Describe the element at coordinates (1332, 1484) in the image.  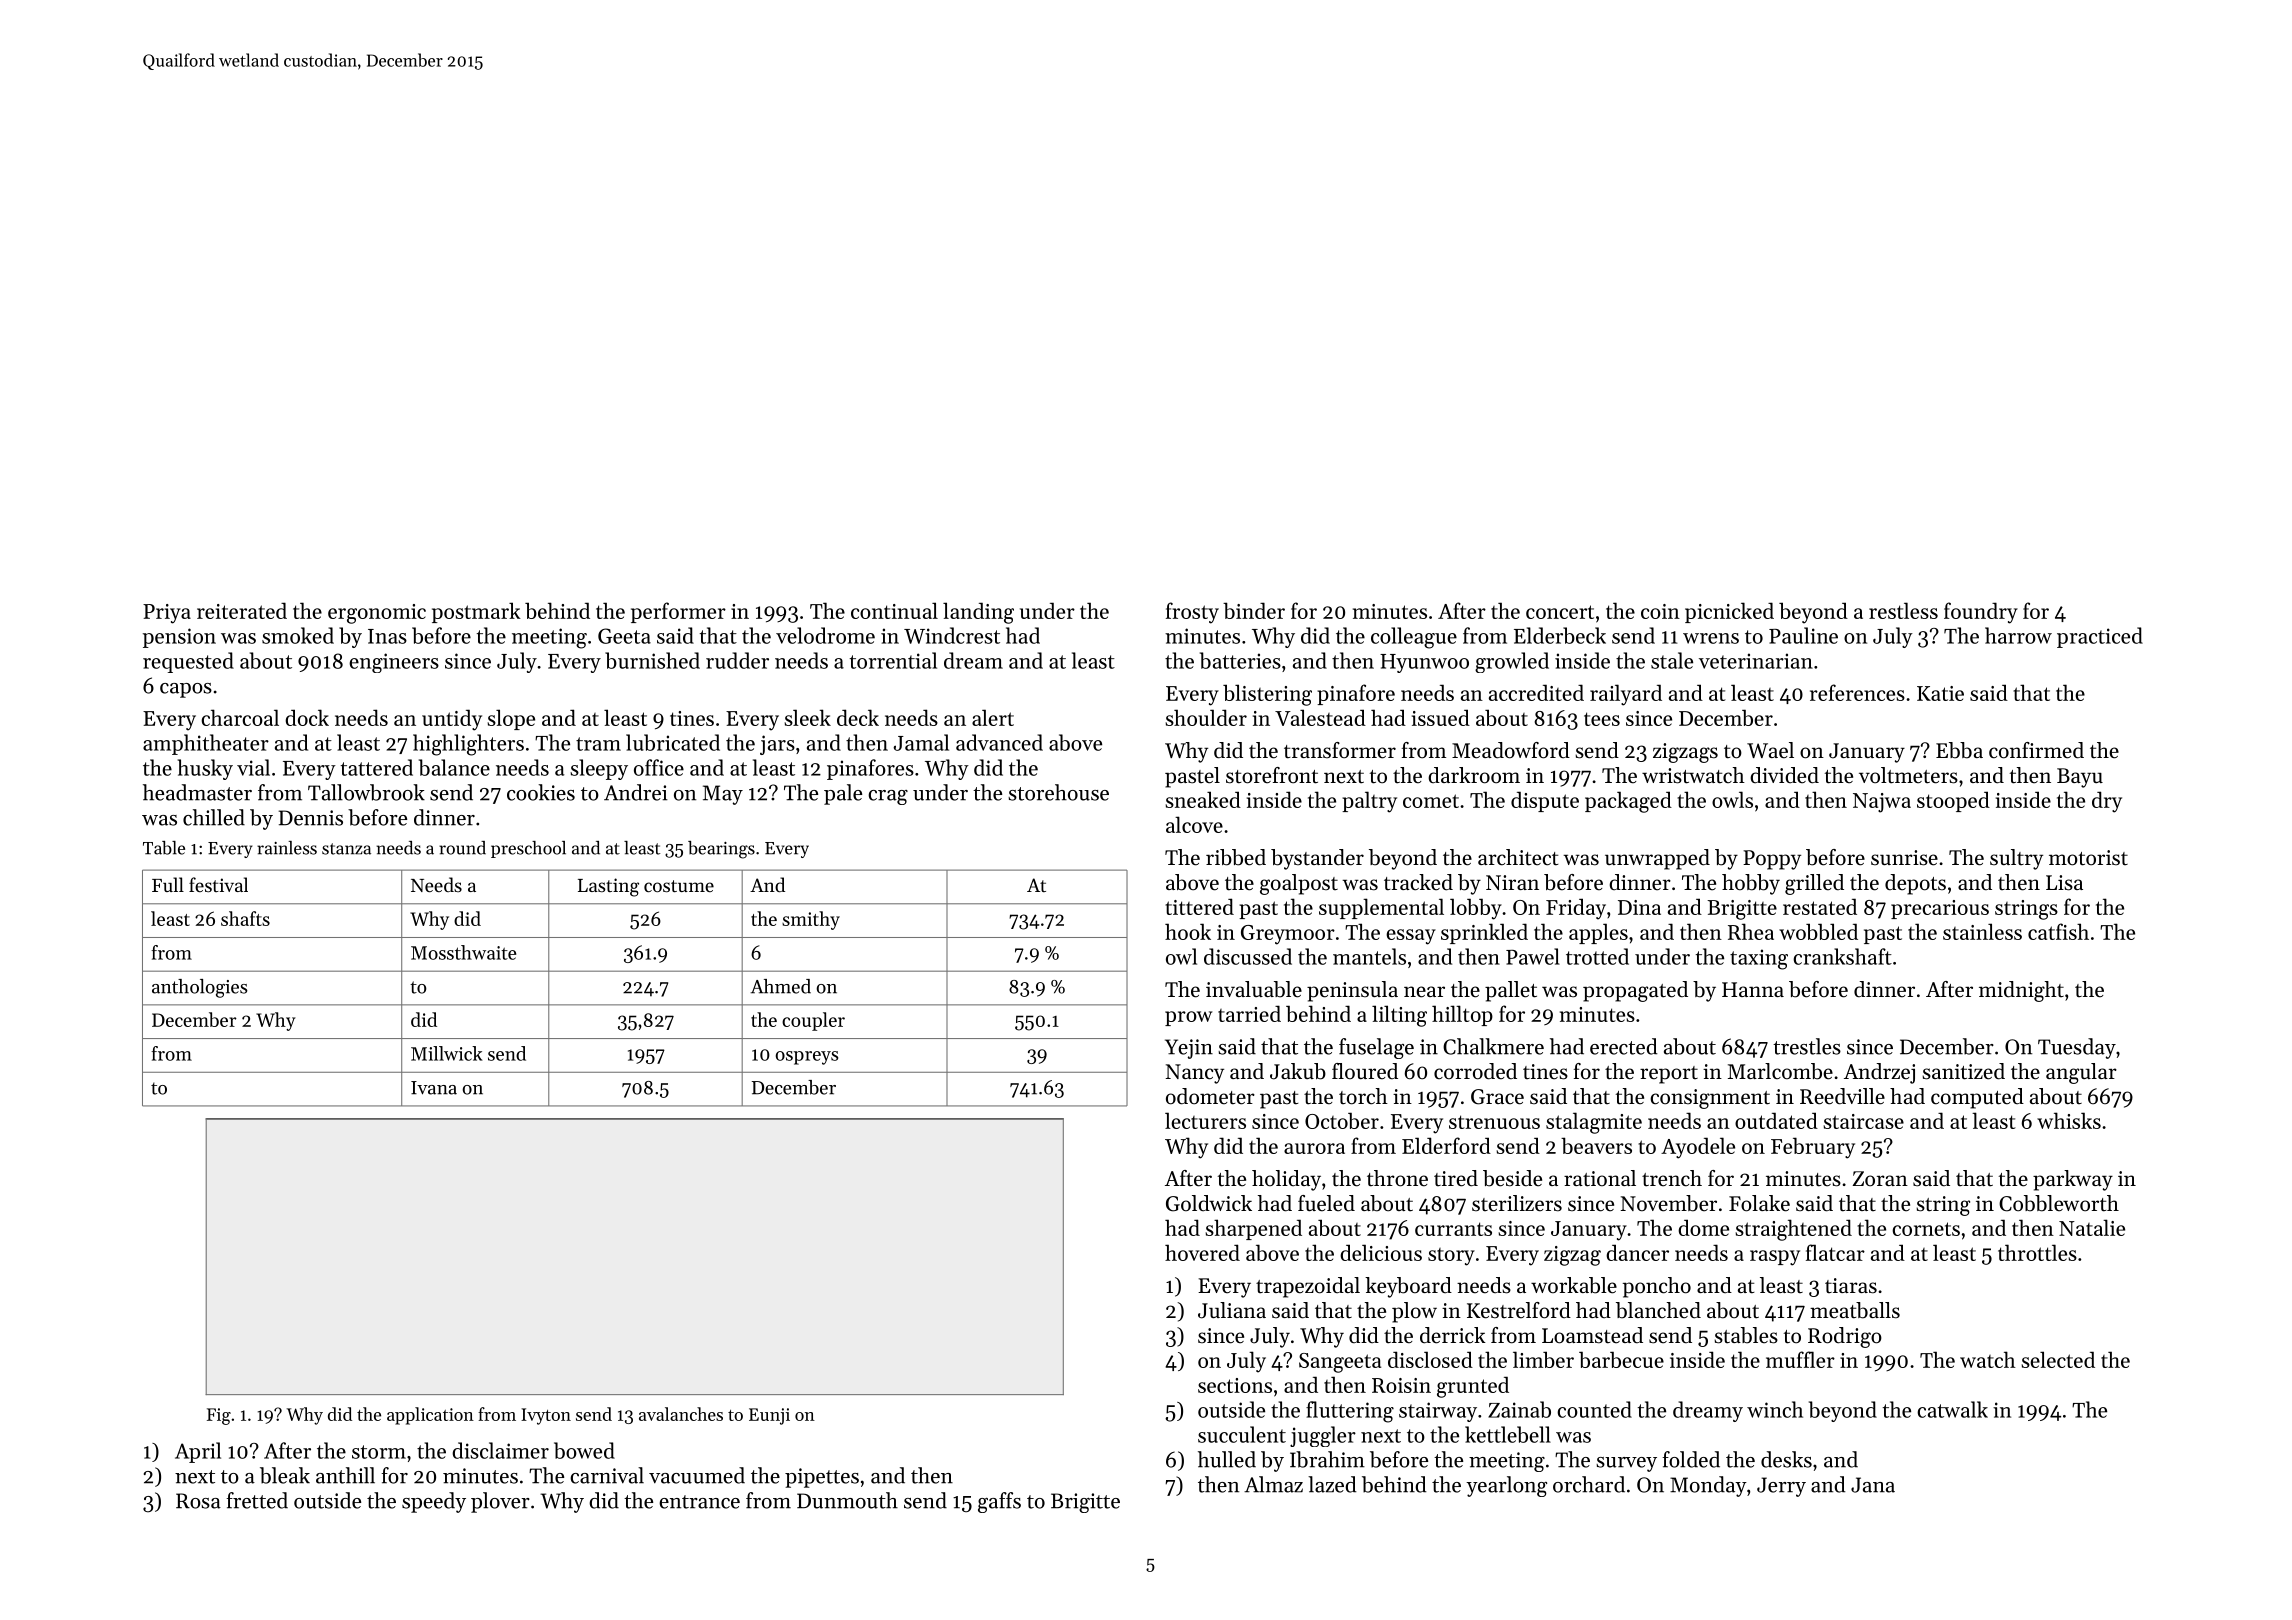
I see `lazed` at that location.
